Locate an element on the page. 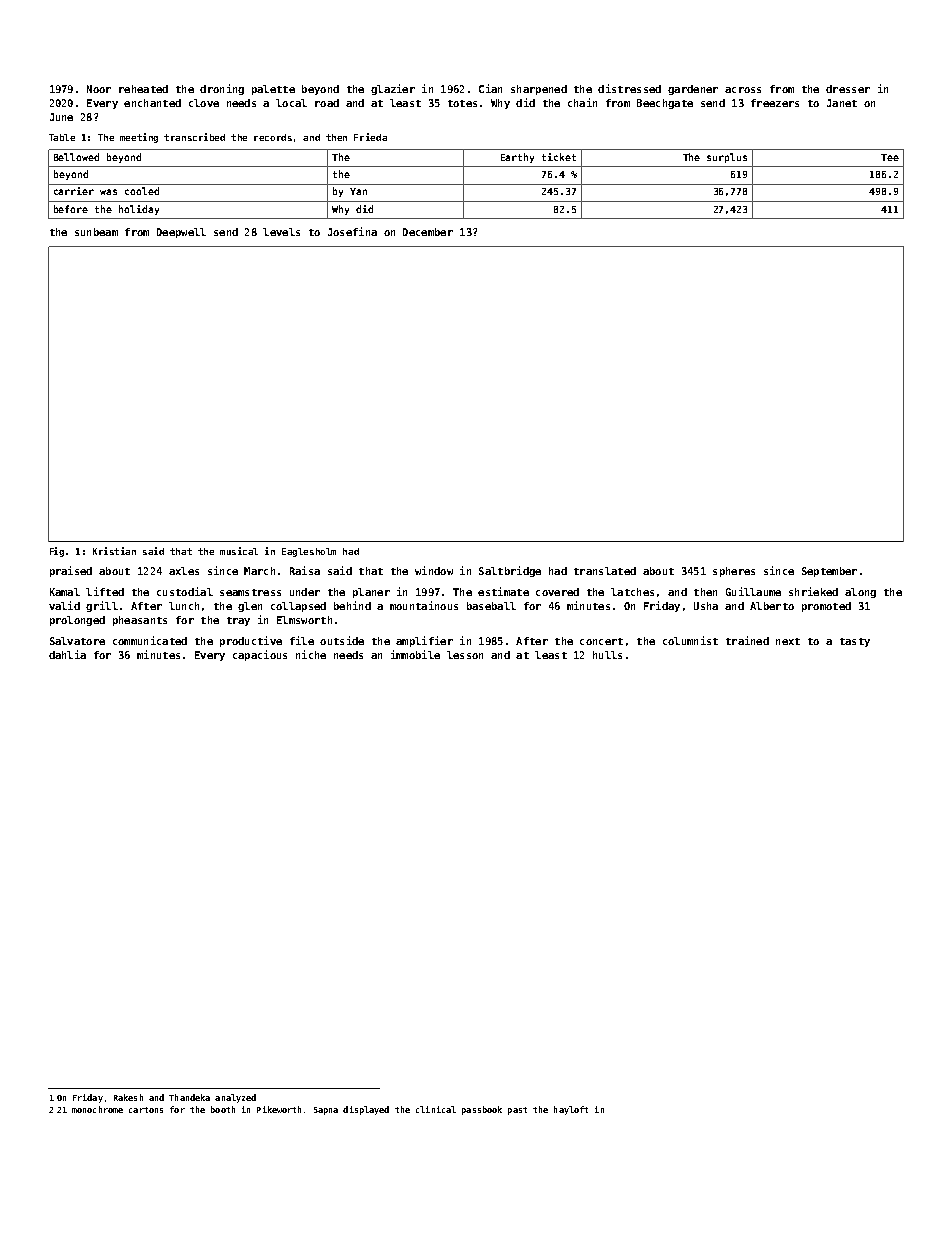 This image has height=1233, width=952. dresser is located at coordinates (848, 89).
